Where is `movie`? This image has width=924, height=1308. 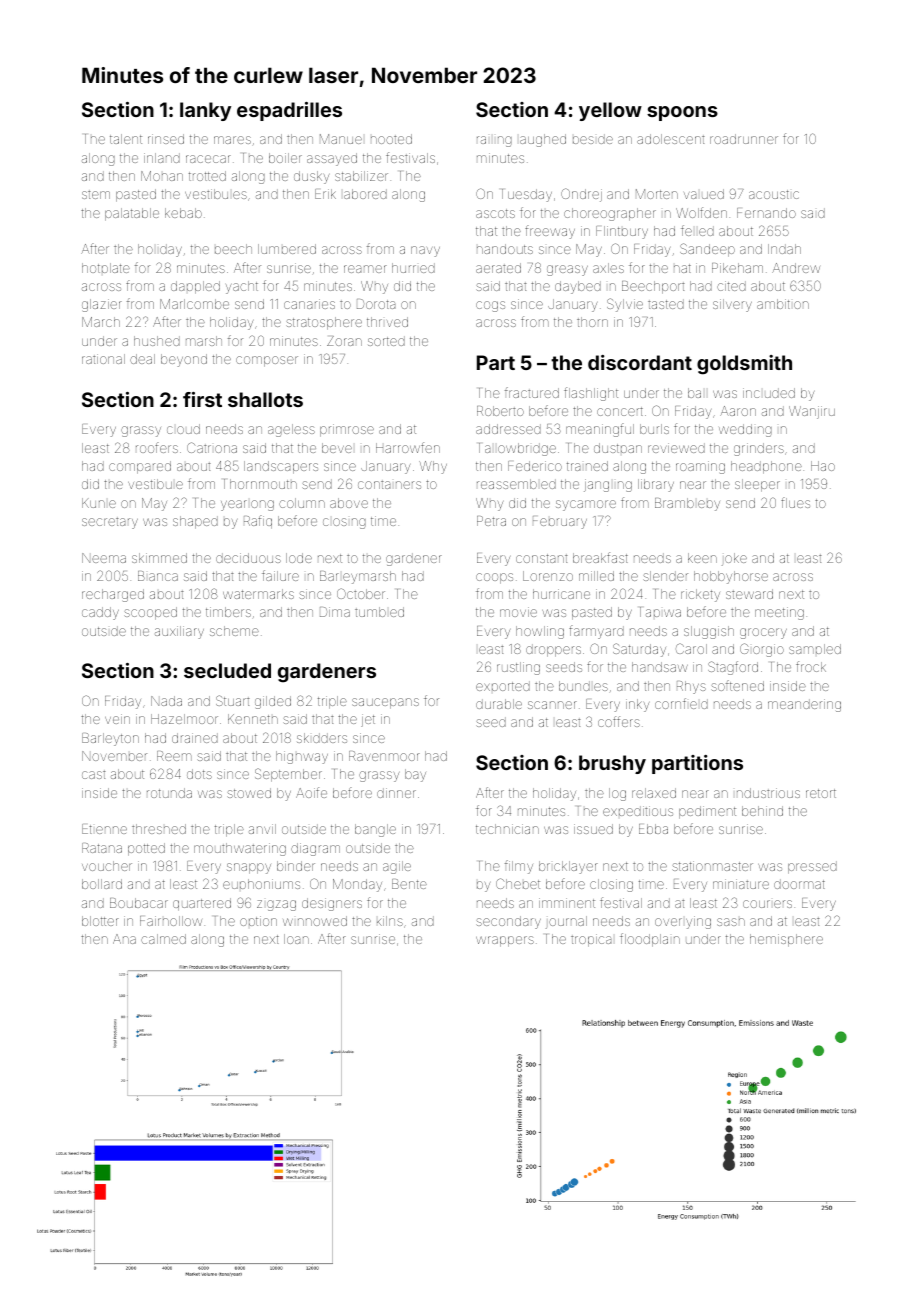 movie is located at coordinates (518, 612).
